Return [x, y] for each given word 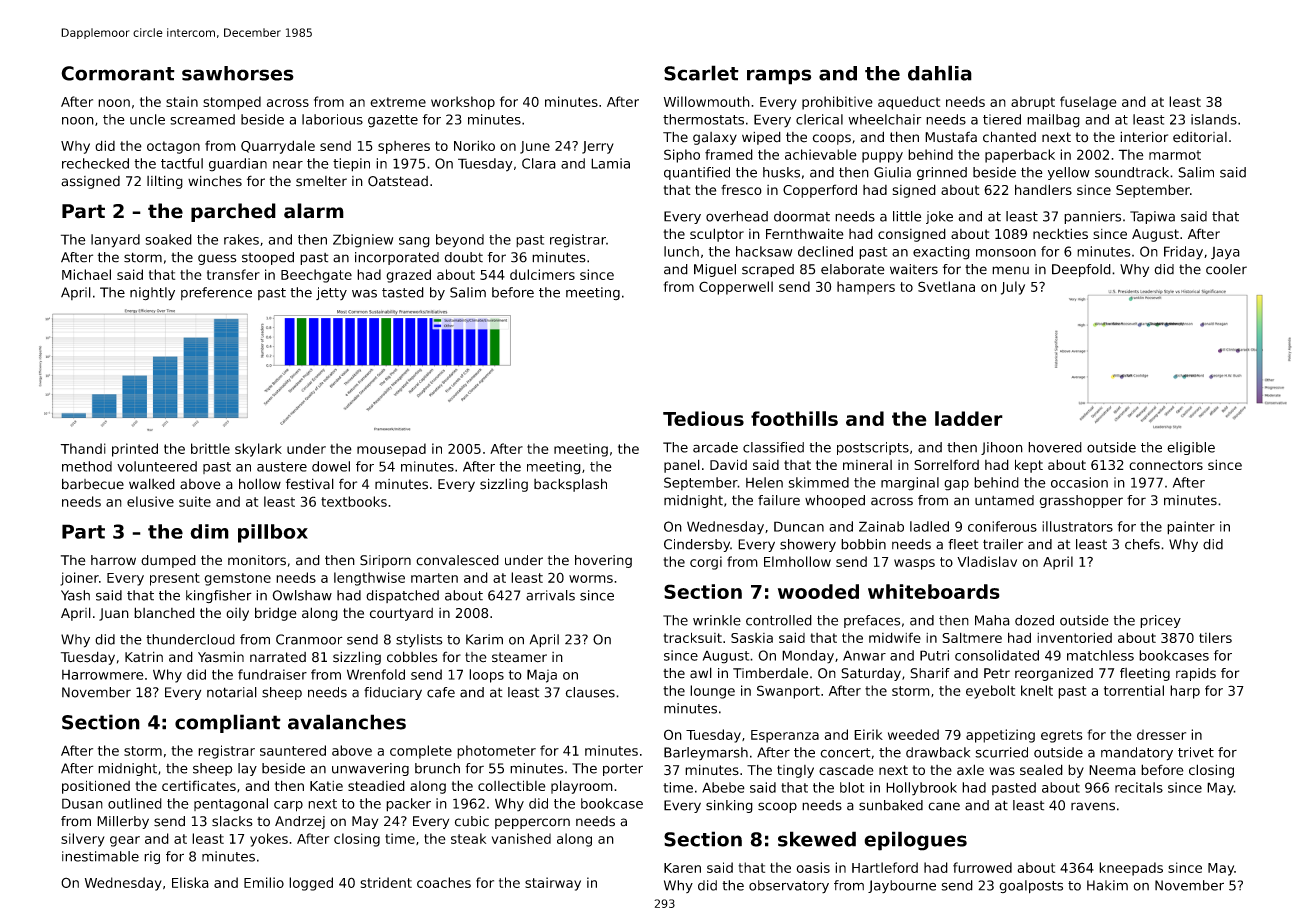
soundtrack [1132, 172]
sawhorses [238, 73]
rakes [241, 239]
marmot [1175, 155]
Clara [539, 163]
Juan [114, 614]
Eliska [190, 882]
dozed [1034, 620]
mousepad [391, 450]
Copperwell [736, 288]
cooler [1226, 269]
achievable [821, 154]
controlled [779, 620]
